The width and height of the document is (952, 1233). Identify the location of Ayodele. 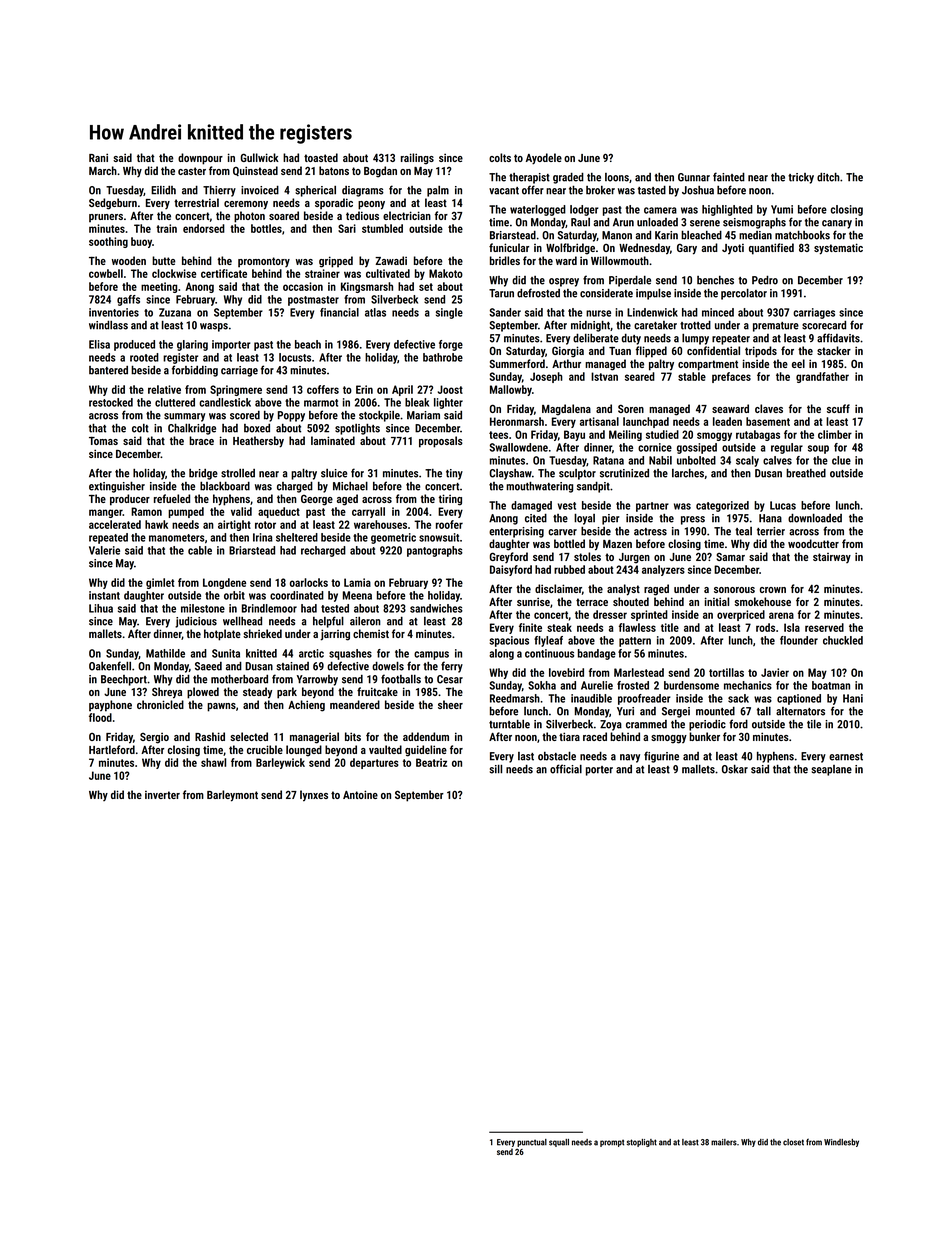
(544, 159).
